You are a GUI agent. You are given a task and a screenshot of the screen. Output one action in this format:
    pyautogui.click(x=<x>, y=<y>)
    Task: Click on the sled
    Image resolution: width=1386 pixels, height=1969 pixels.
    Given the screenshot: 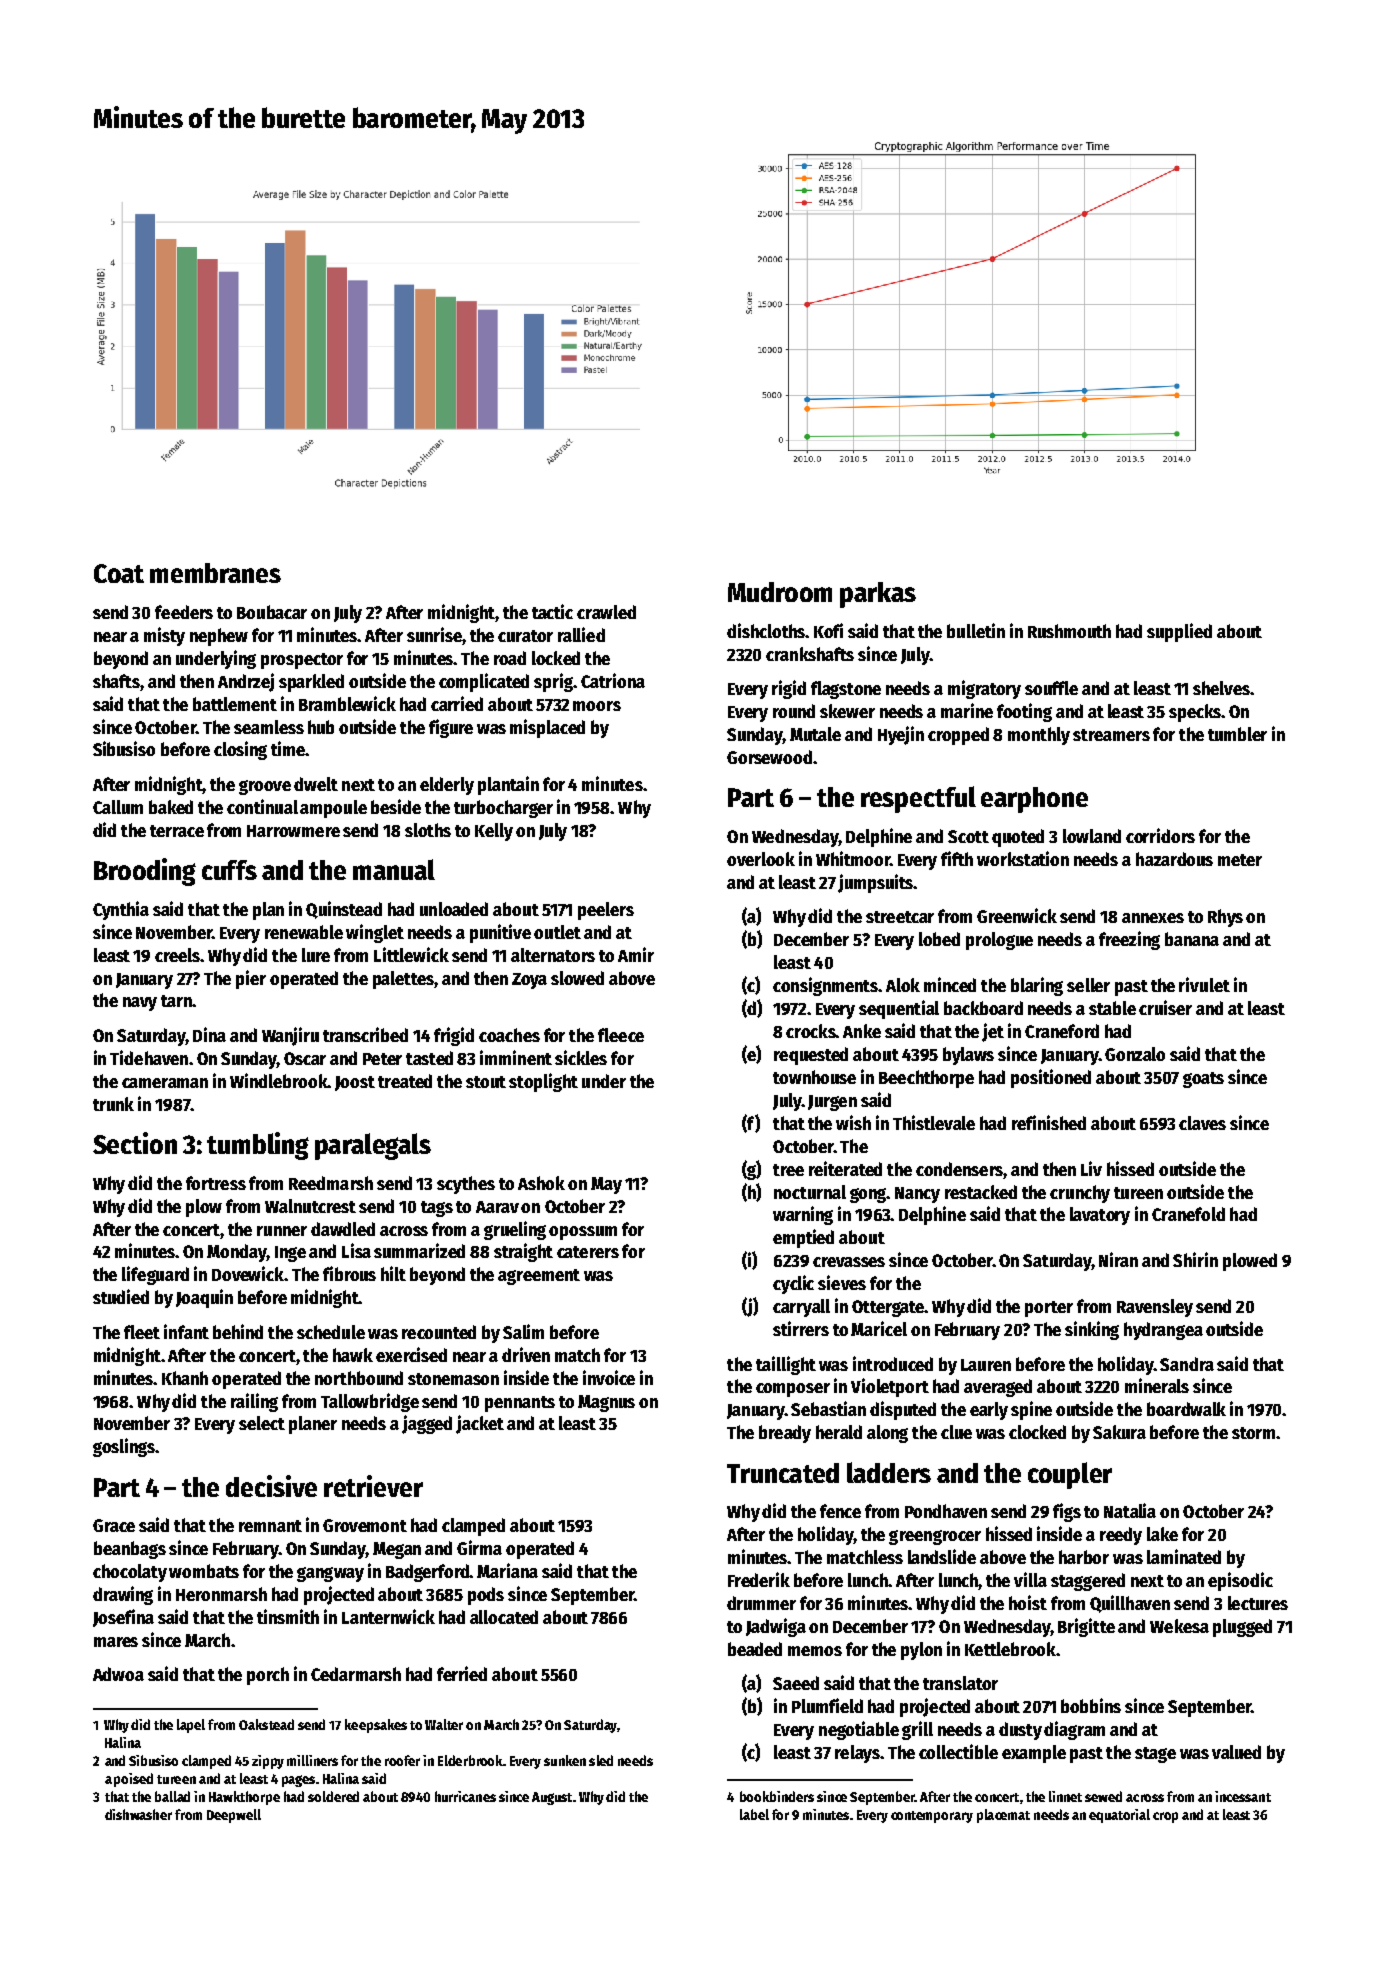 What is the action you would take?
    pyautogui.click(x=601, y=1760)
